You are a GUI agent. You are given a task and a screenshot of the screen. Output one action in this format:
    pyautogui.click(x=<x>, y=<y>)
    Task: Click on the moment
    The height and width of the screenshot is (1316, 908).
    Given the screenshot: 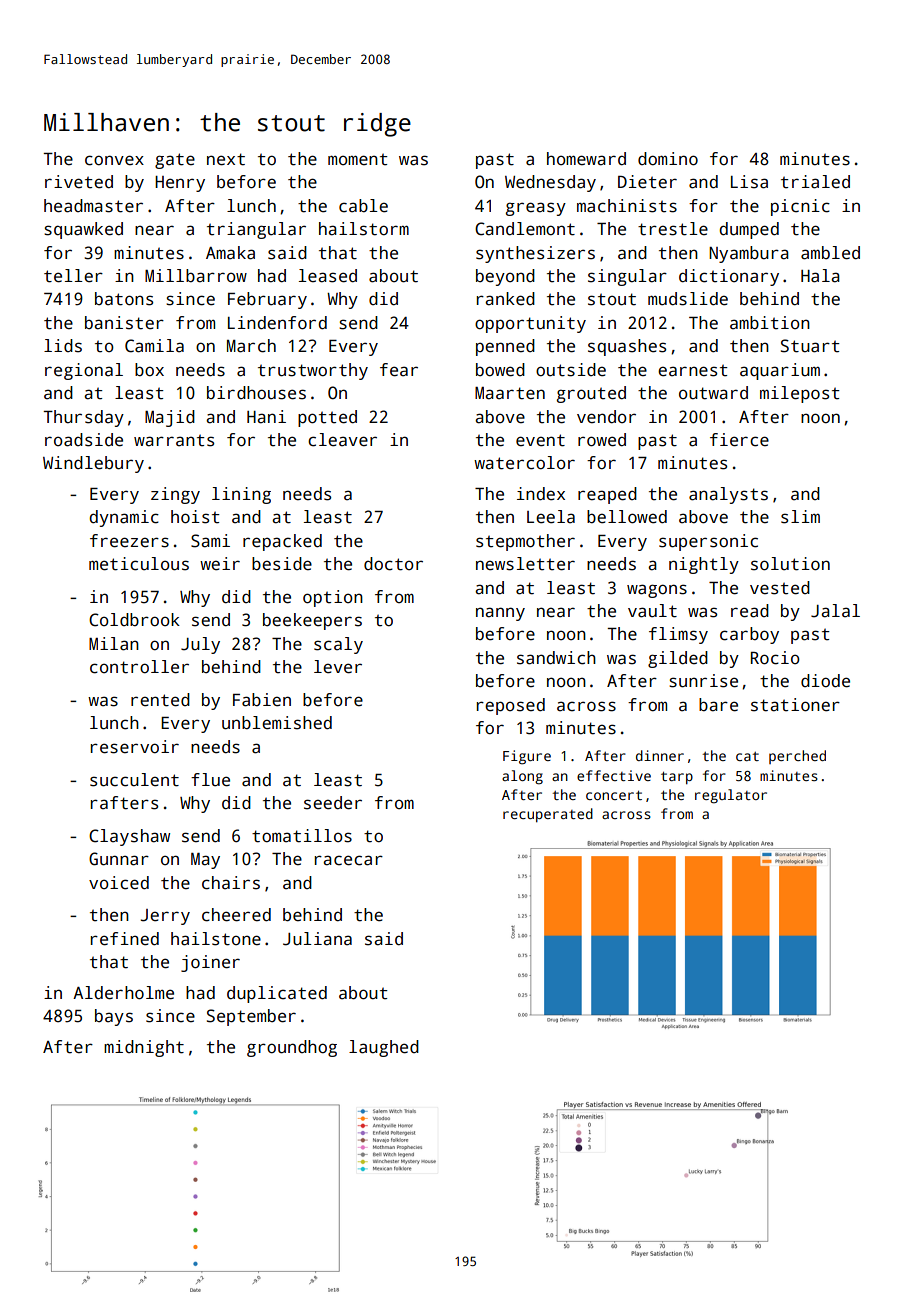 What is the action you would take?
    pyautogui.click(x=358, y=159)
